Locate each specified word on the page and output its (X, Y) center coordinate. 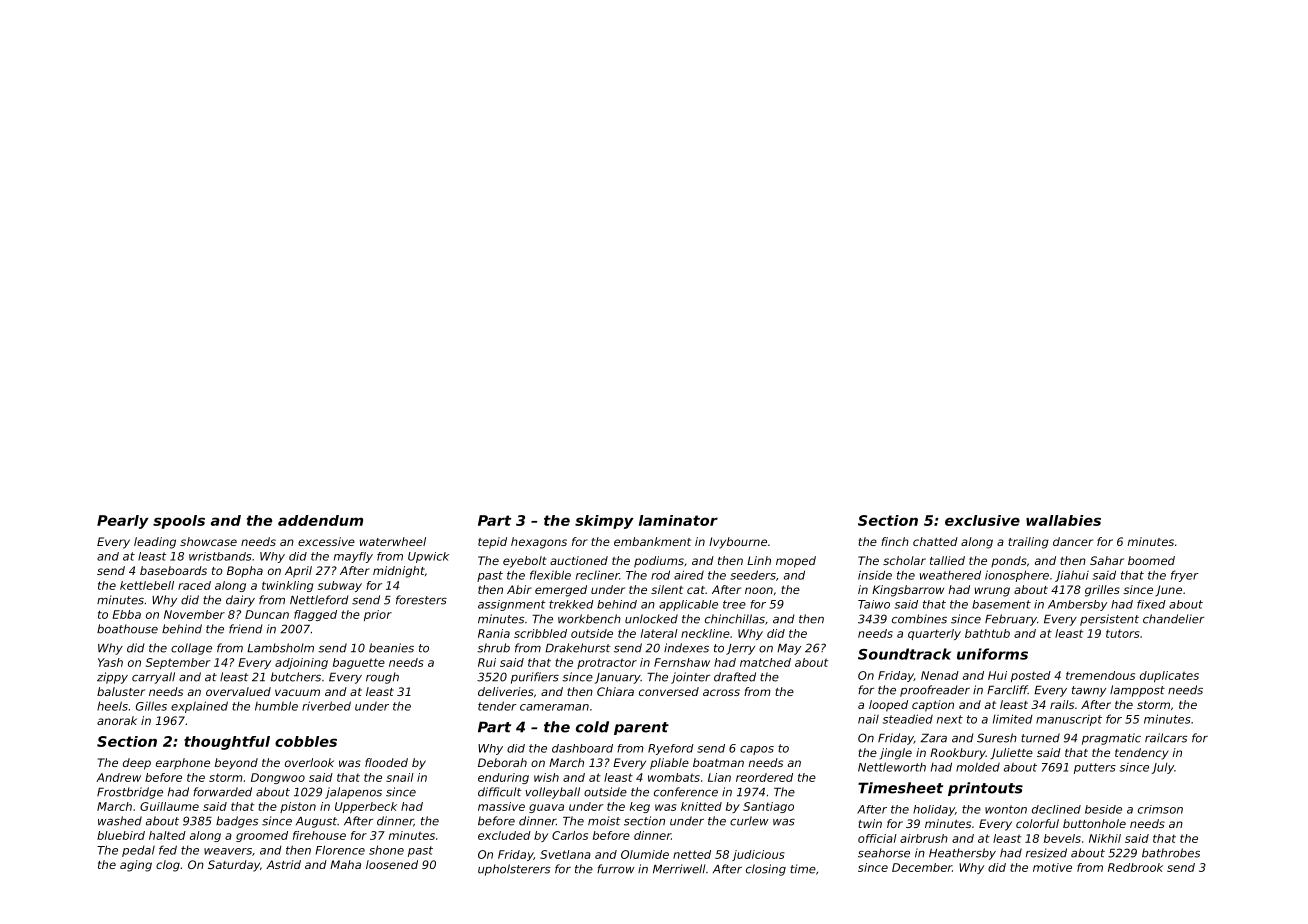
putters (1095, 768)
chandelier (1173, 619)
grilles (1102, 591)
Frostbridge (130, 793)
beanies (391, 648)
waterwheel (393, 541)
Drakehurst (577, 648)
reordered (764, 777)
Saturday (234, 866)
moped (796, 562)
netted (692, 854)
